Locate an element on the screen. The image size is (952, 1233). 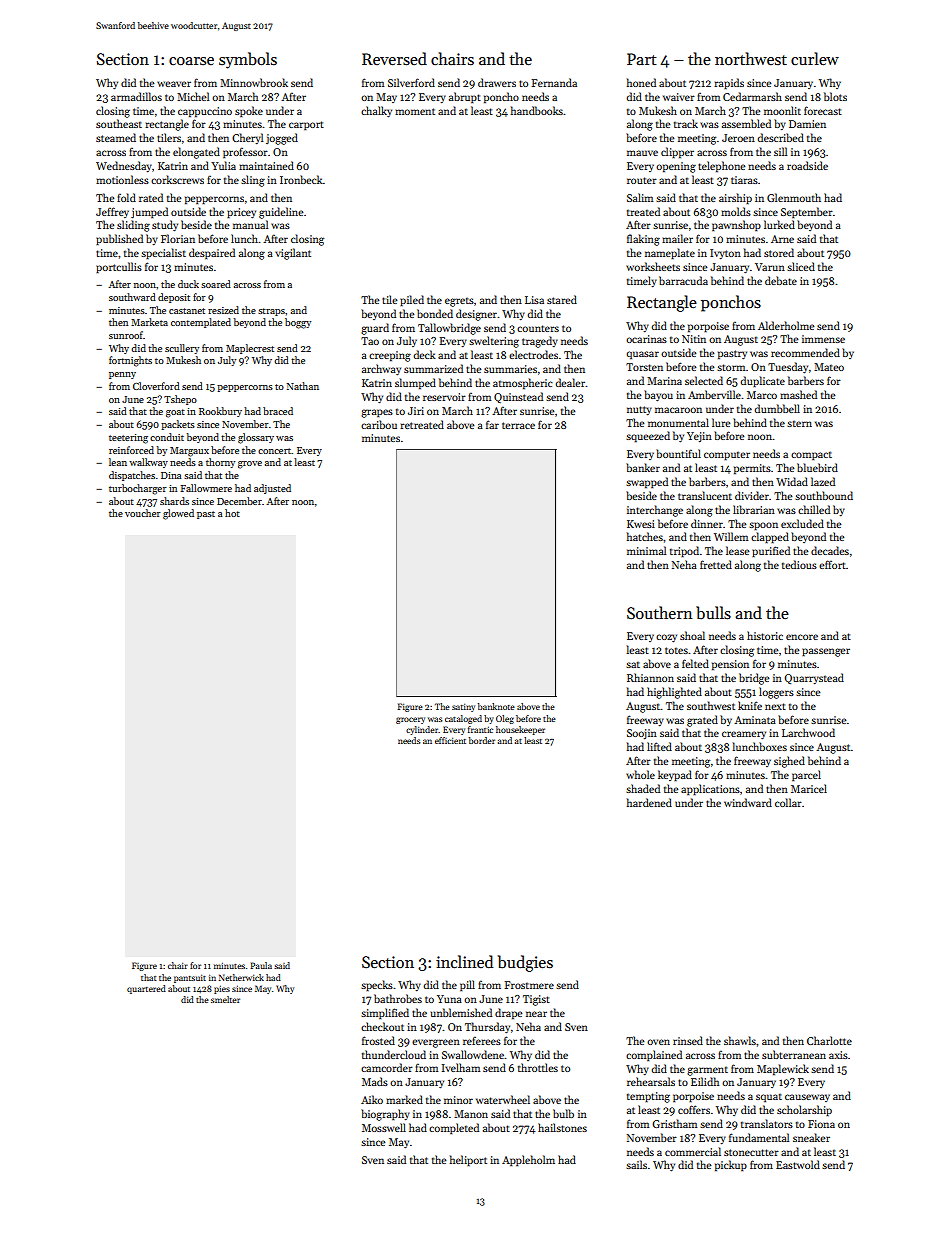
concert is located at coordinates (275, 451).
